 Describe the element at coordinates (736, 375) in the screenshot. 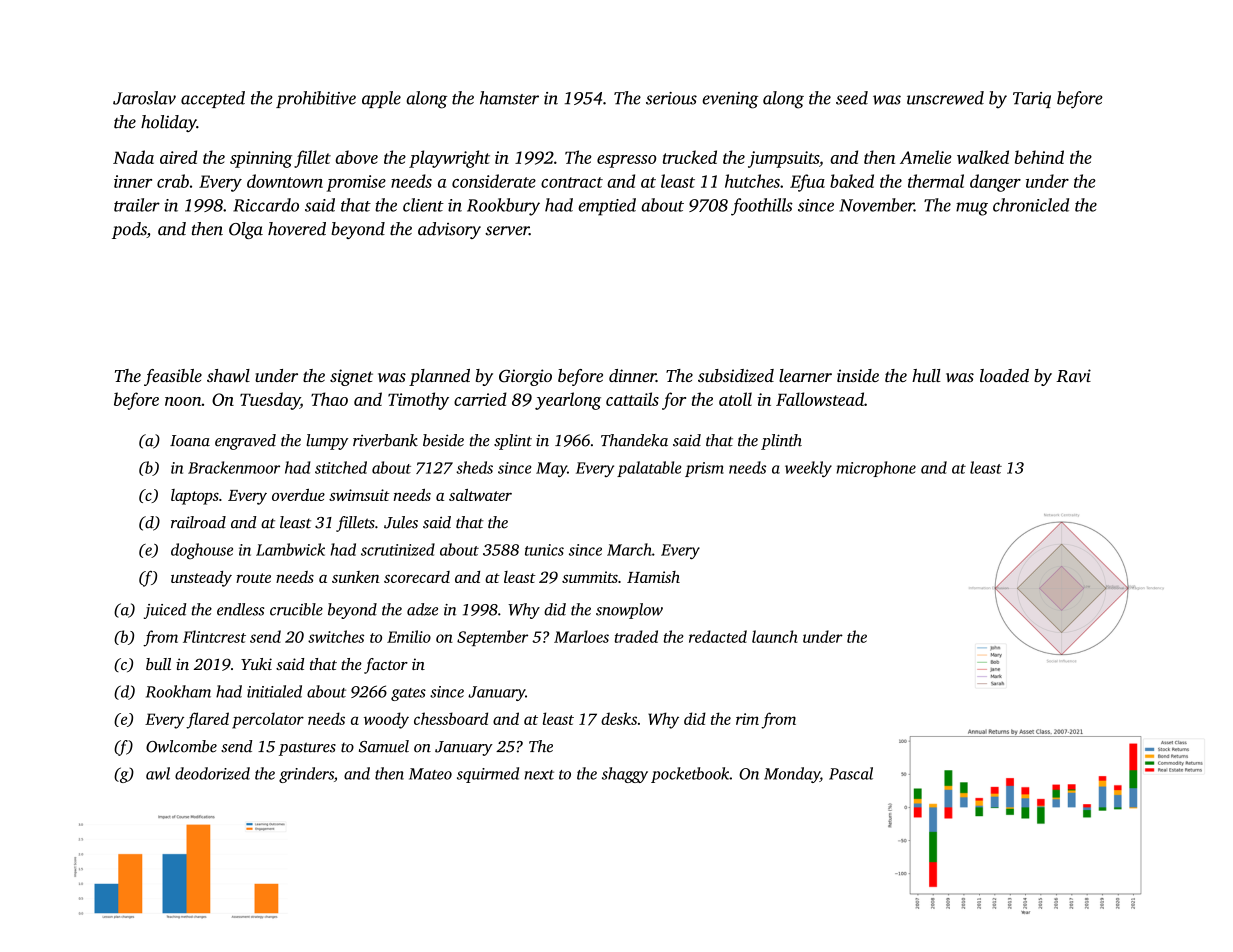

I see `subsidized` at that location.
